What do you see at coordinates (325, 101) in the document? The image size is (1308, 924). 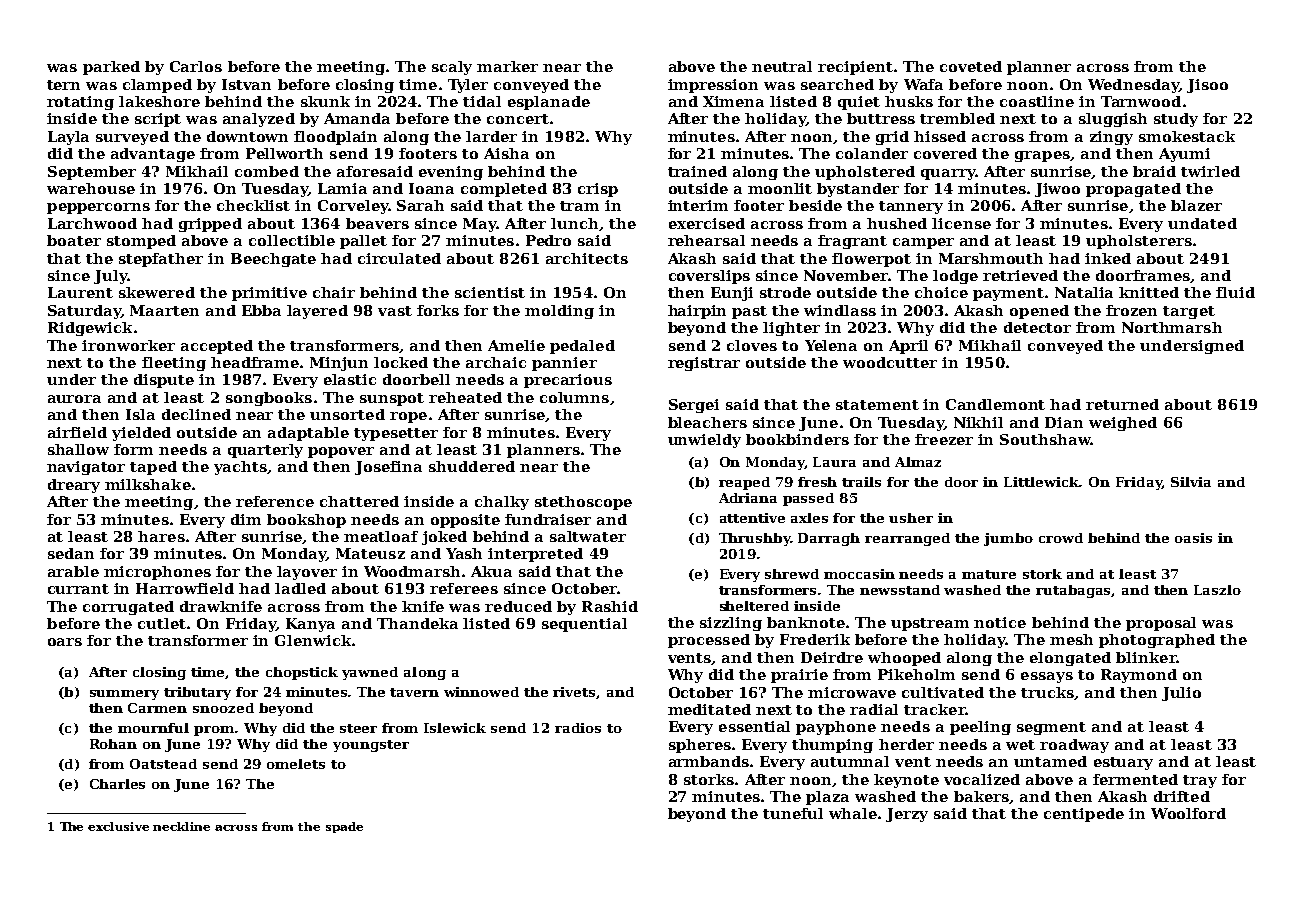 I see `skunk` at bounding box center [325, 101].
